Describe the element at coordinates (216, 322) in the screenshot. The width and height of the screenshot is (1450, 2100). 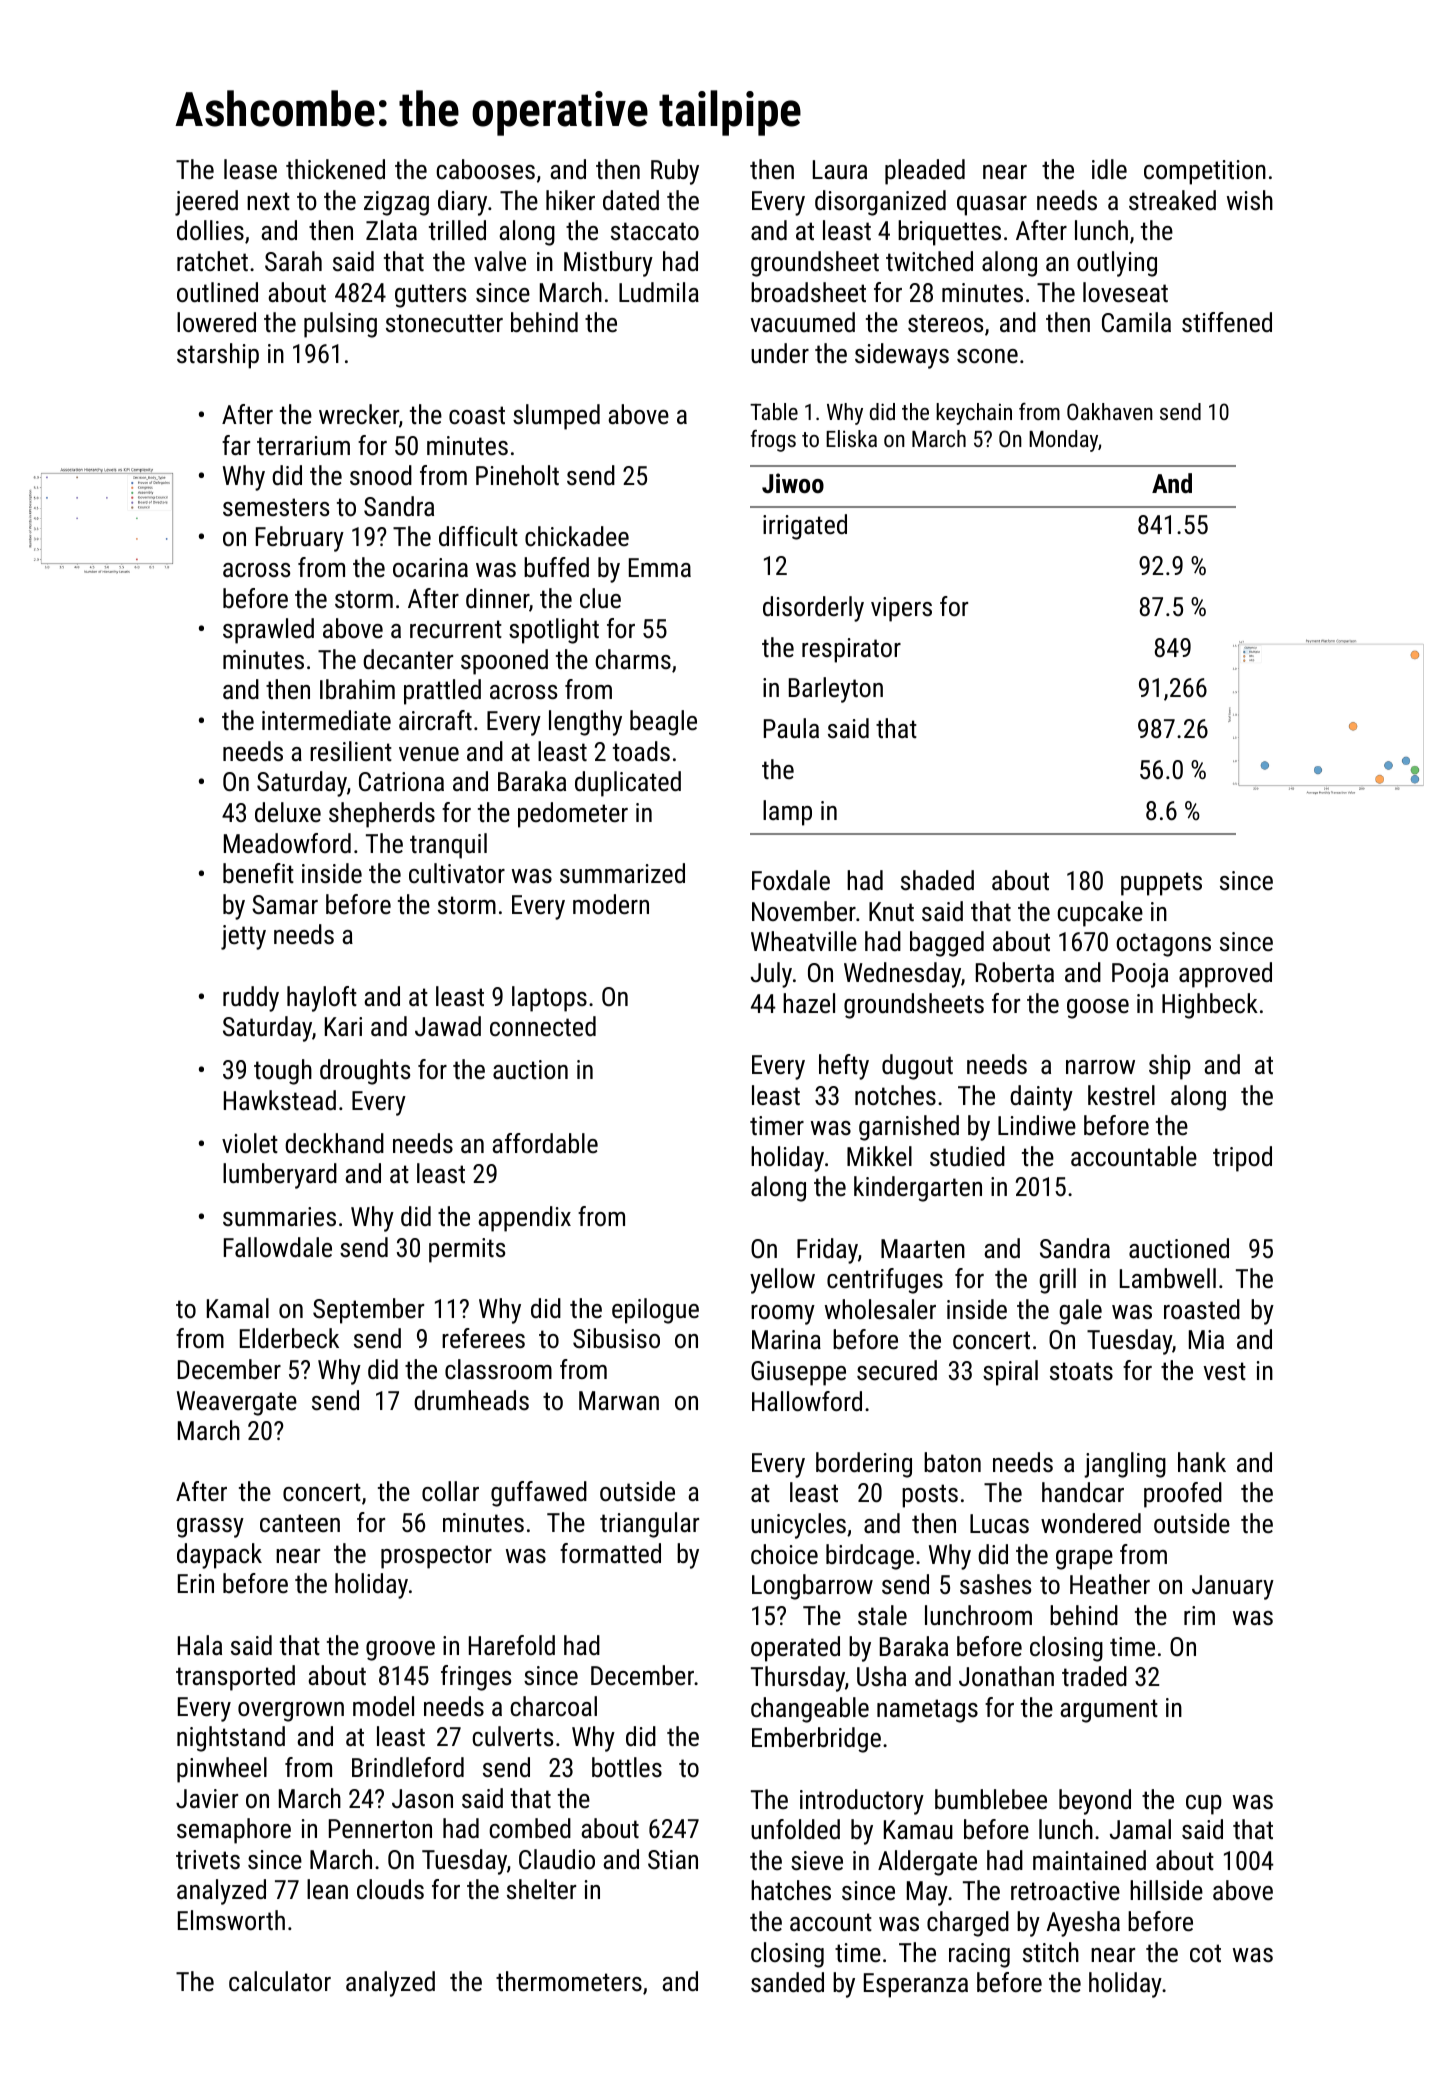
I see `lowered` at that location.
